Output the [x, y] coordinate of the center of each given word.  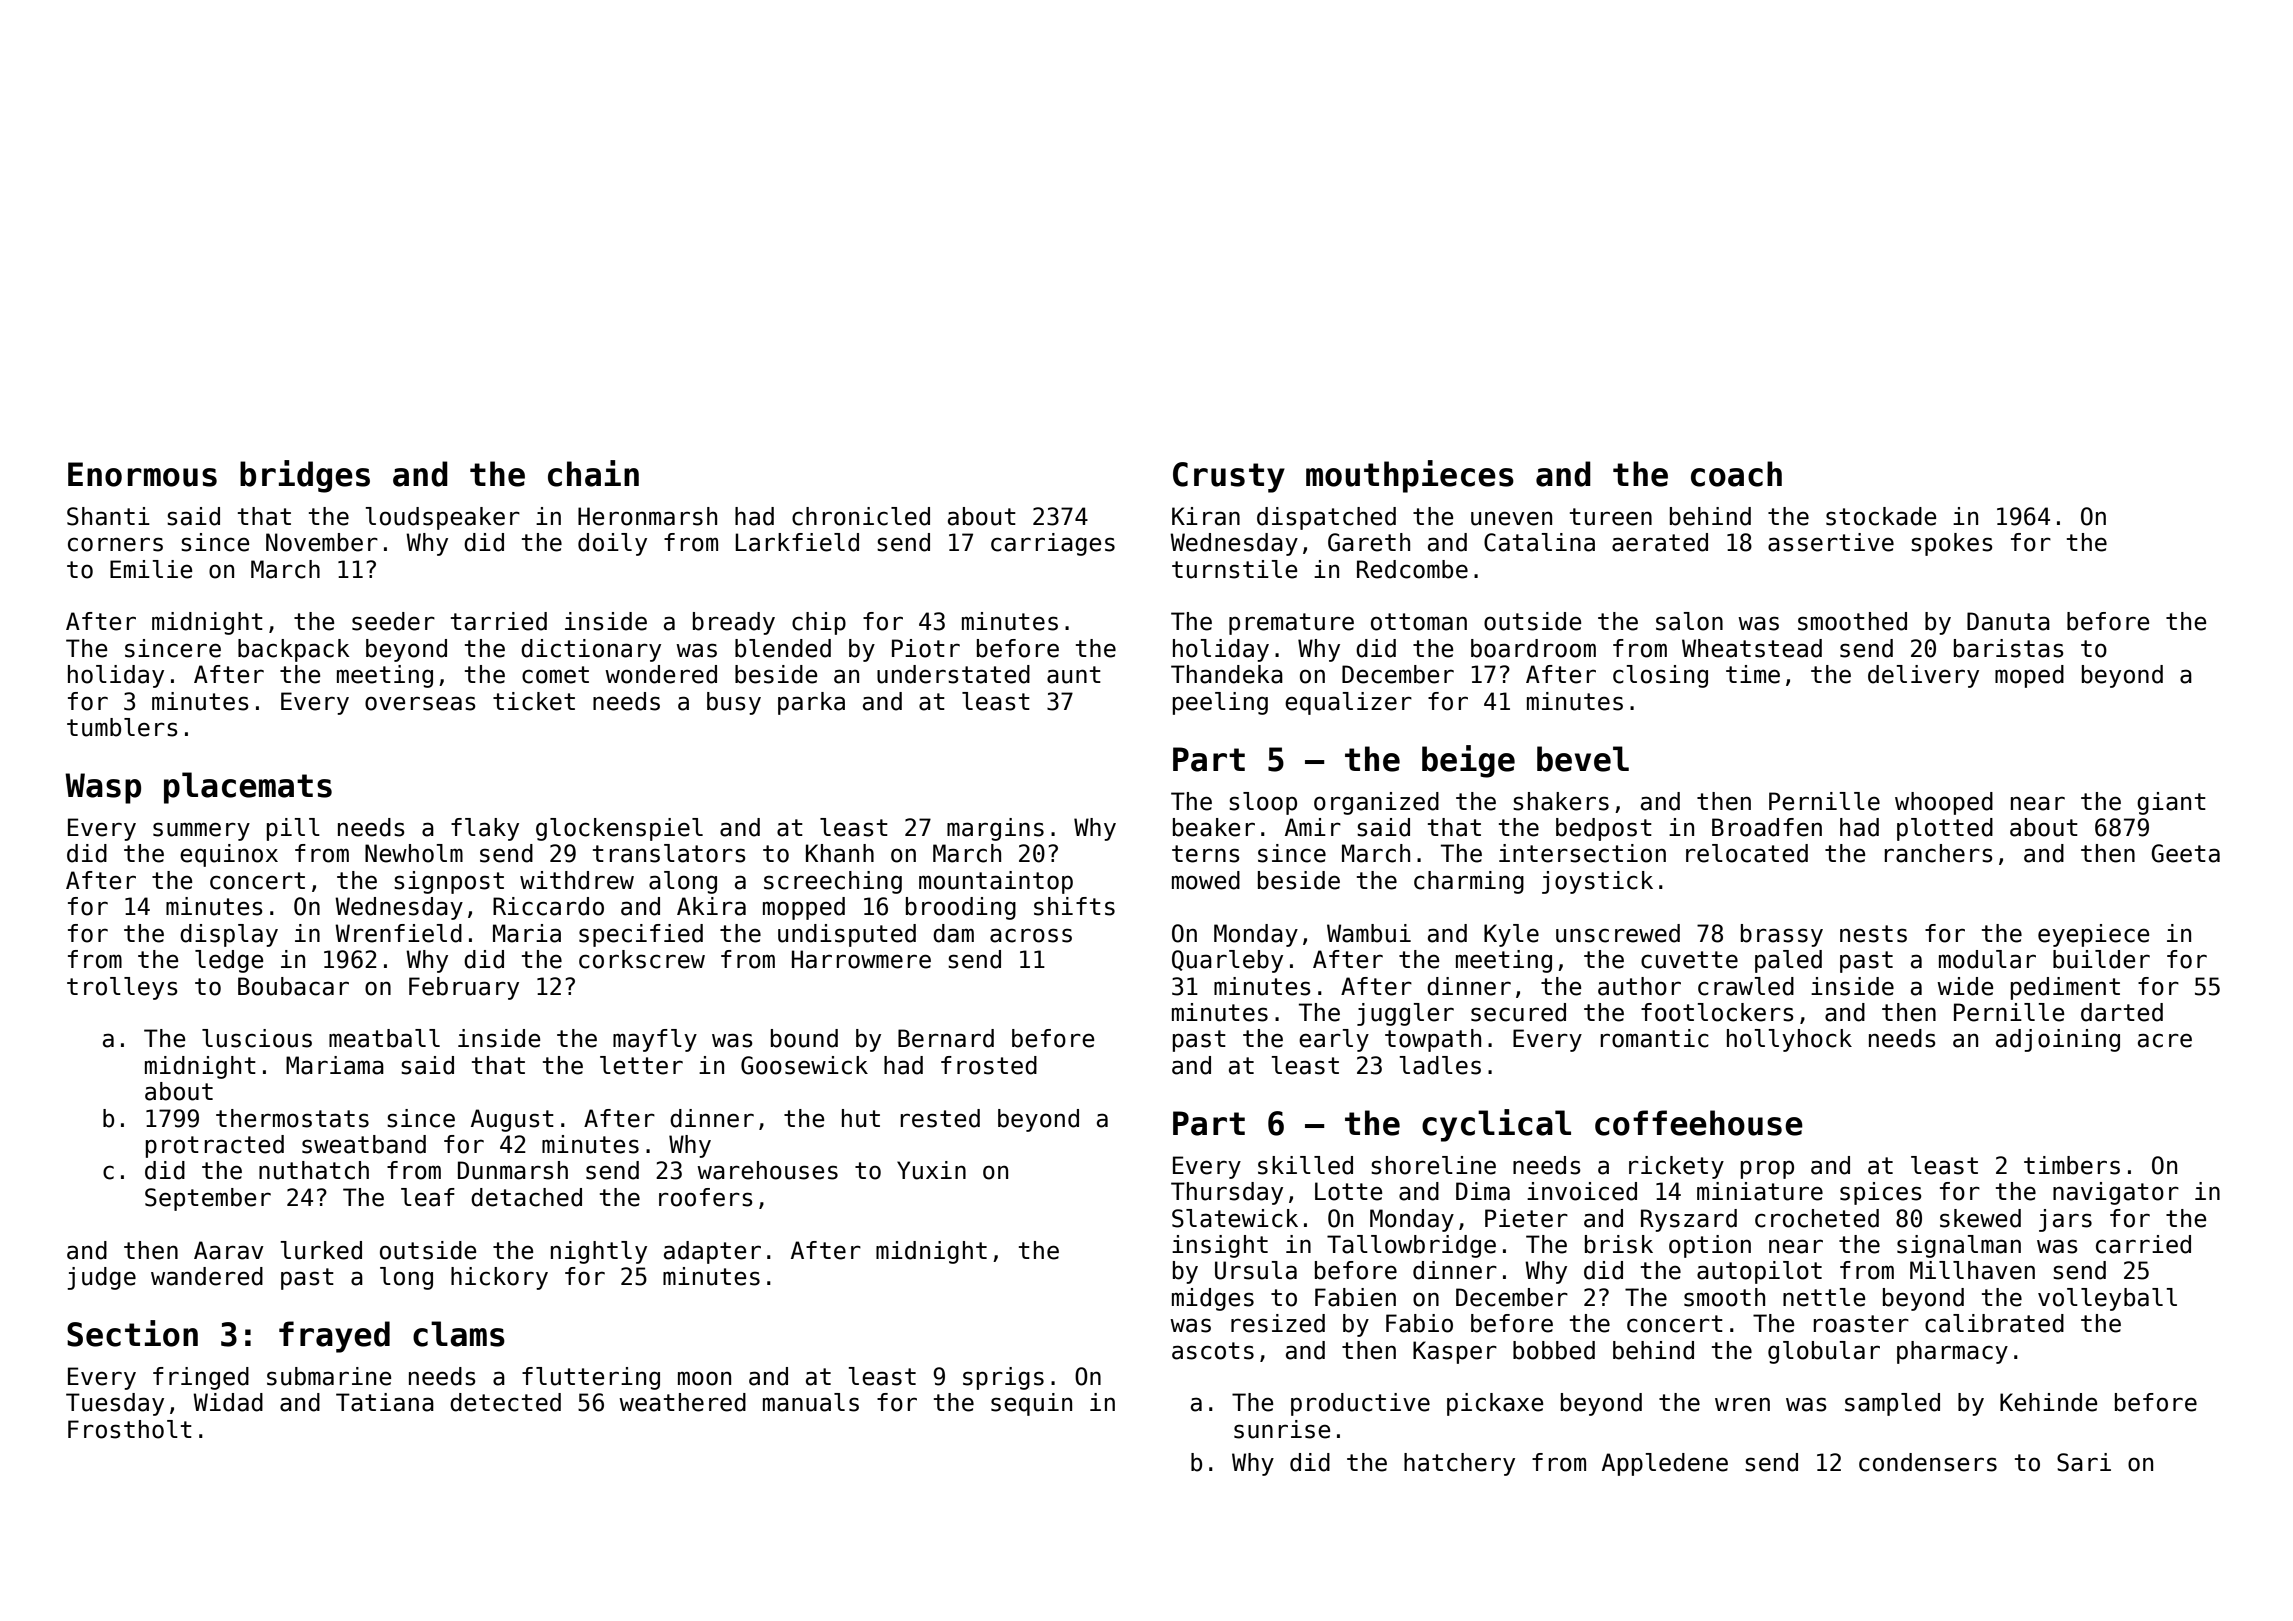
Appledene [1665, 1464]
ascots [1213, 1351]
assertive [1831, 542]
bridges [305, 476]
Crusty [1229, 477]
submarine [329, 1376]
